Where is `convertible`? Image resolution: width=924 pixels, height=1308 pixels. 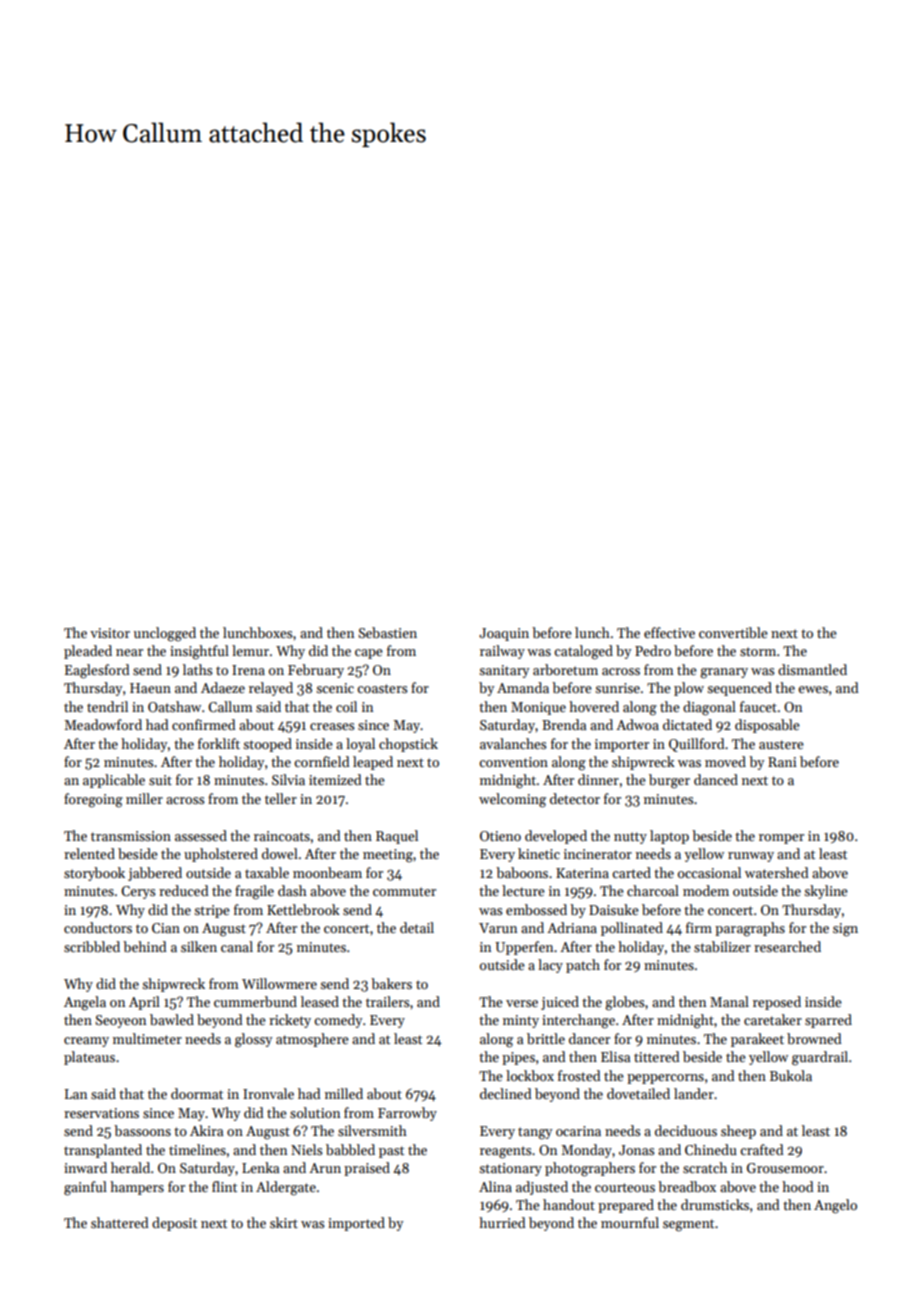
convertible is located at coordinates (733, 632).
